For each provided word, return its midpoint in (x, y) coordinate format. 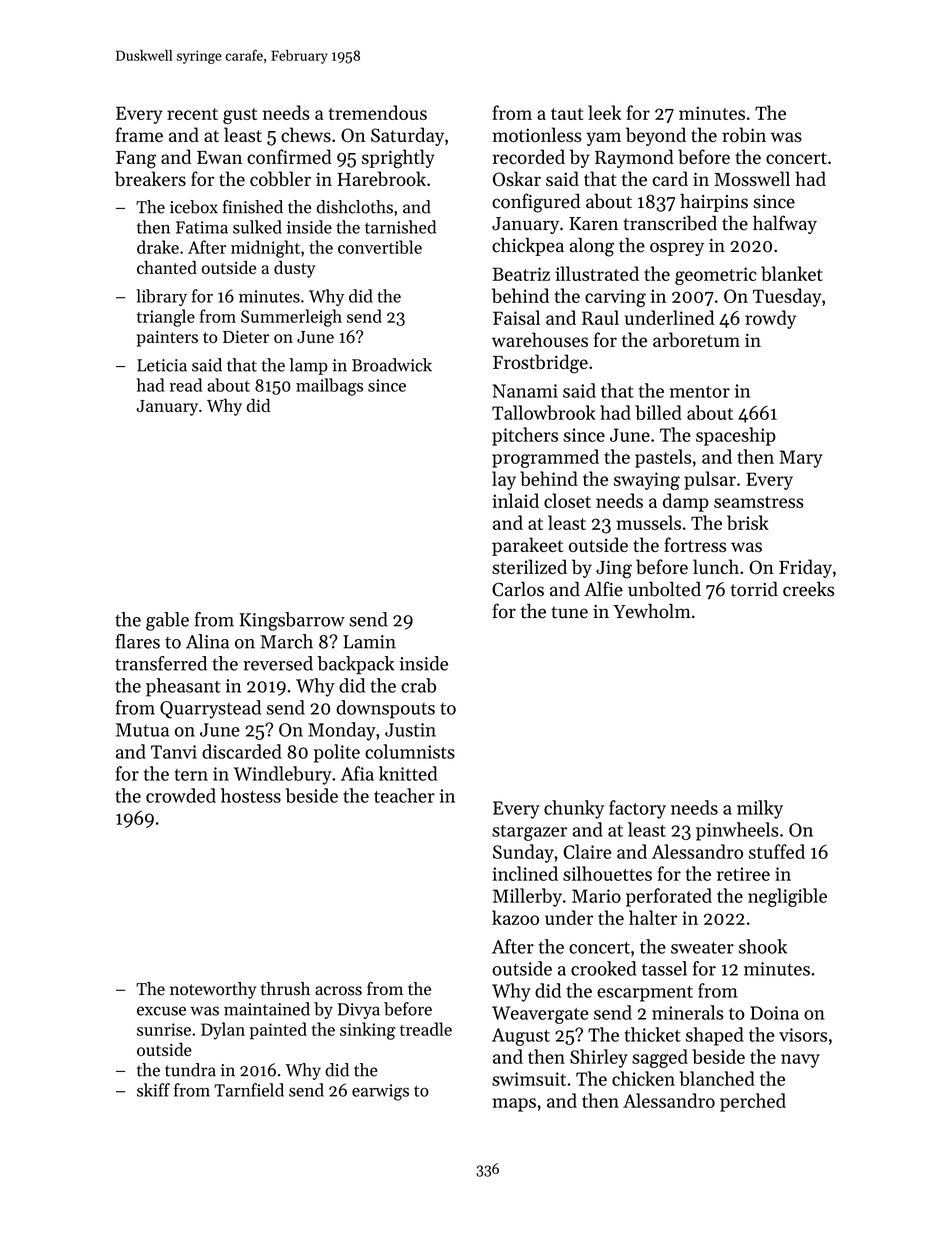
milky (760, 809)
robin (744, 134)
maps (514, 1105)
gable (167, 621)
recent (192, 114)
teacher (404, 795)
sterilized (529, 566)
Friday (805, 568)
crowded (181, 795)
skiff (153, 1090)
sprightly (398, 159)
